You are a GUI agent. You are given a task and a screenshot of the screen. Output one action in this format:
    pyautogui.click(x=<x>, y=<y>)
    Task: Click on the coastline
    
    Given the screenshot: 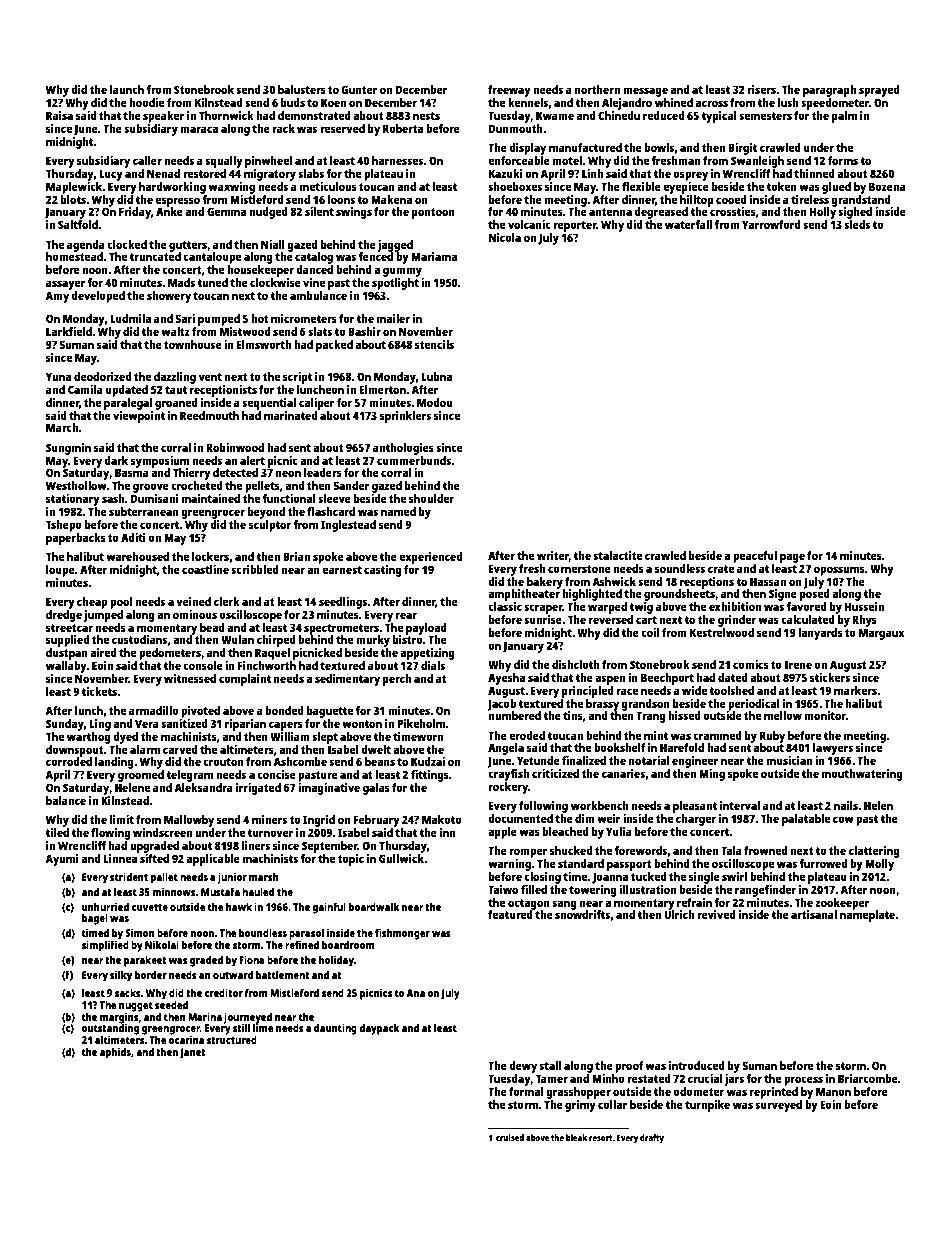 What is the action you would take?
    pyautogui.click(x=205, y=569)
